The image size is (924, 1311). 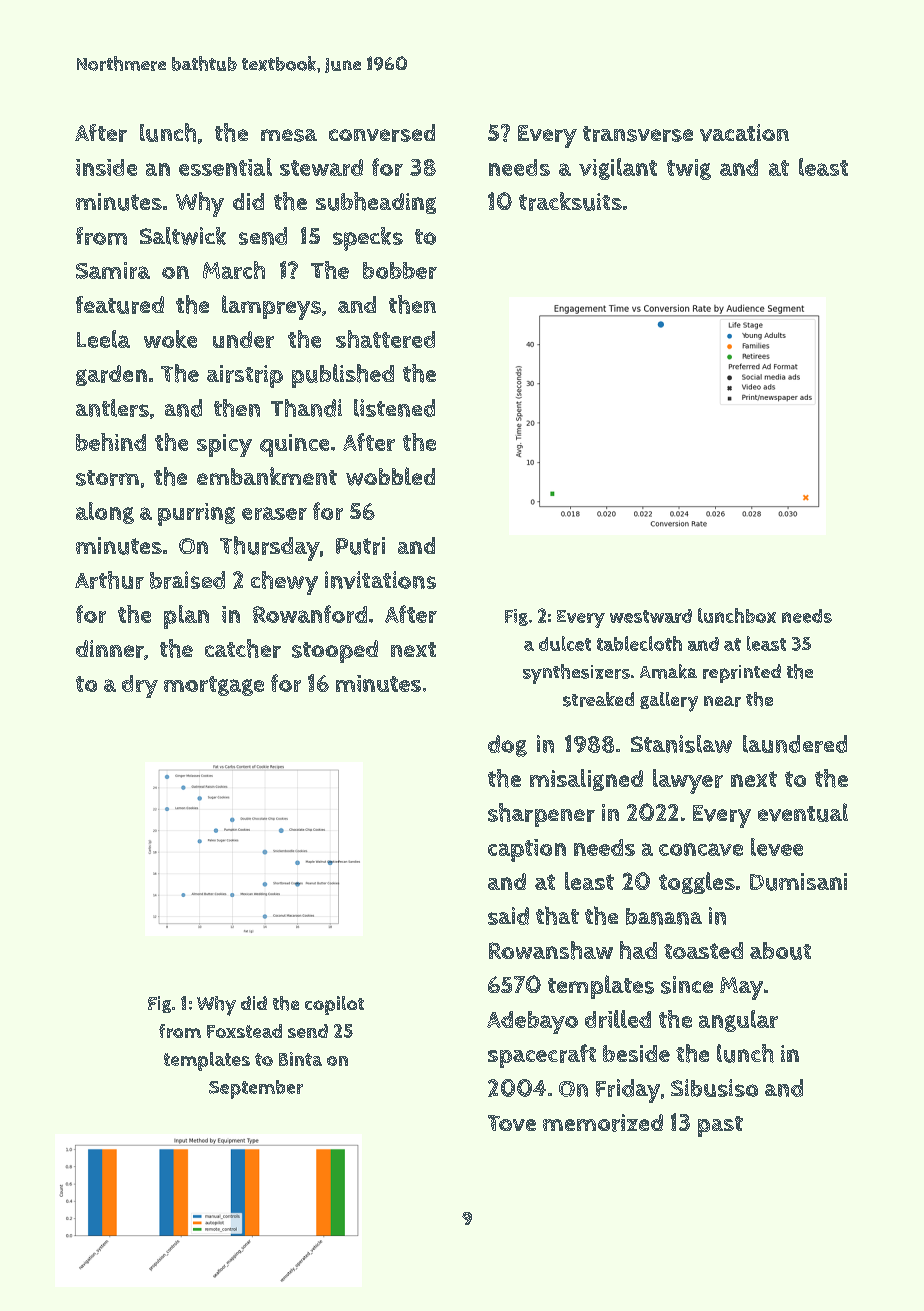 What do you see at coordinates (507, 746) in the screenshot?
I see `dog` at bounding box center [507, 746].
